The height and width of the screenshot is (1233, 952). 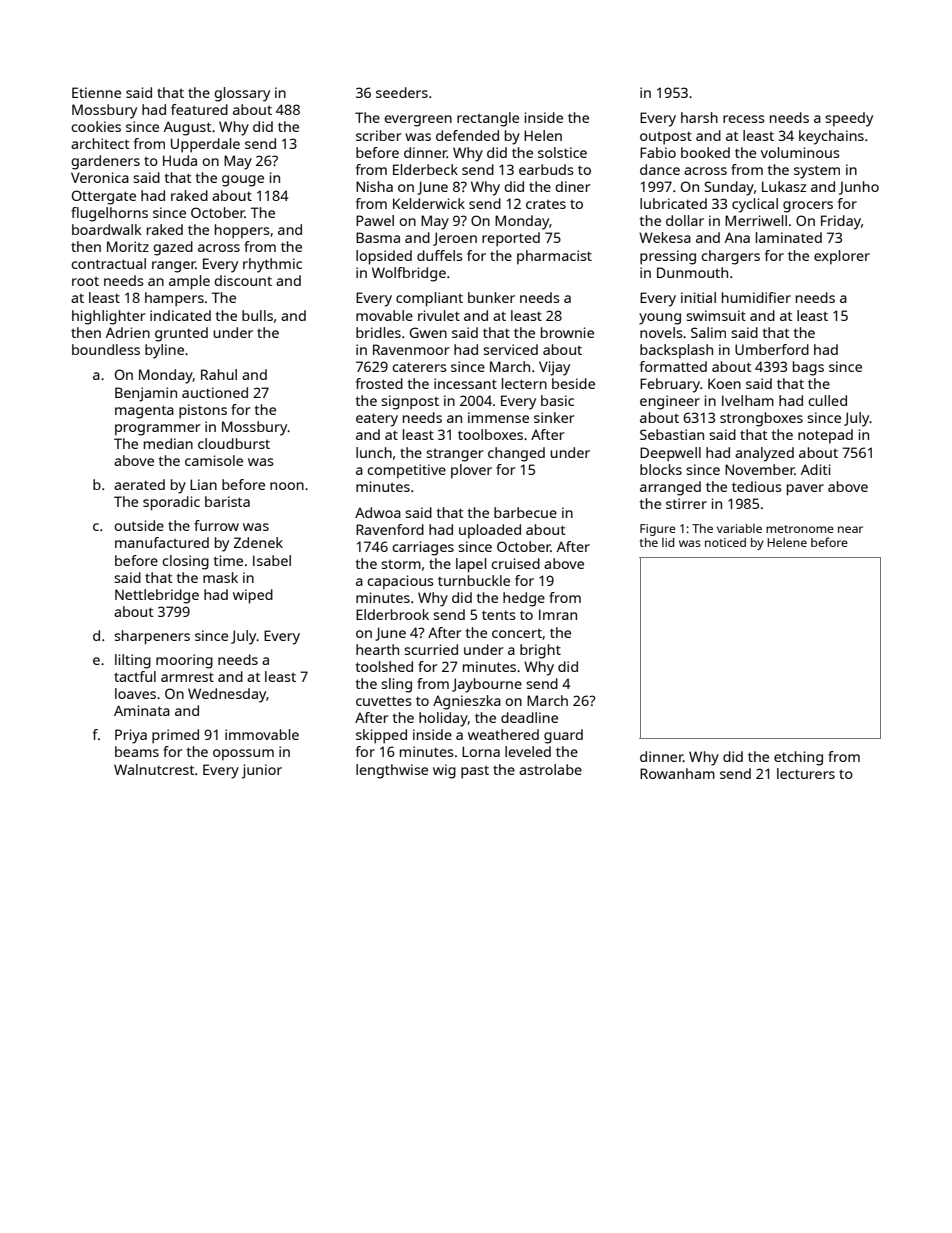 I want to click on aerated, so click(x=139, y=484).
